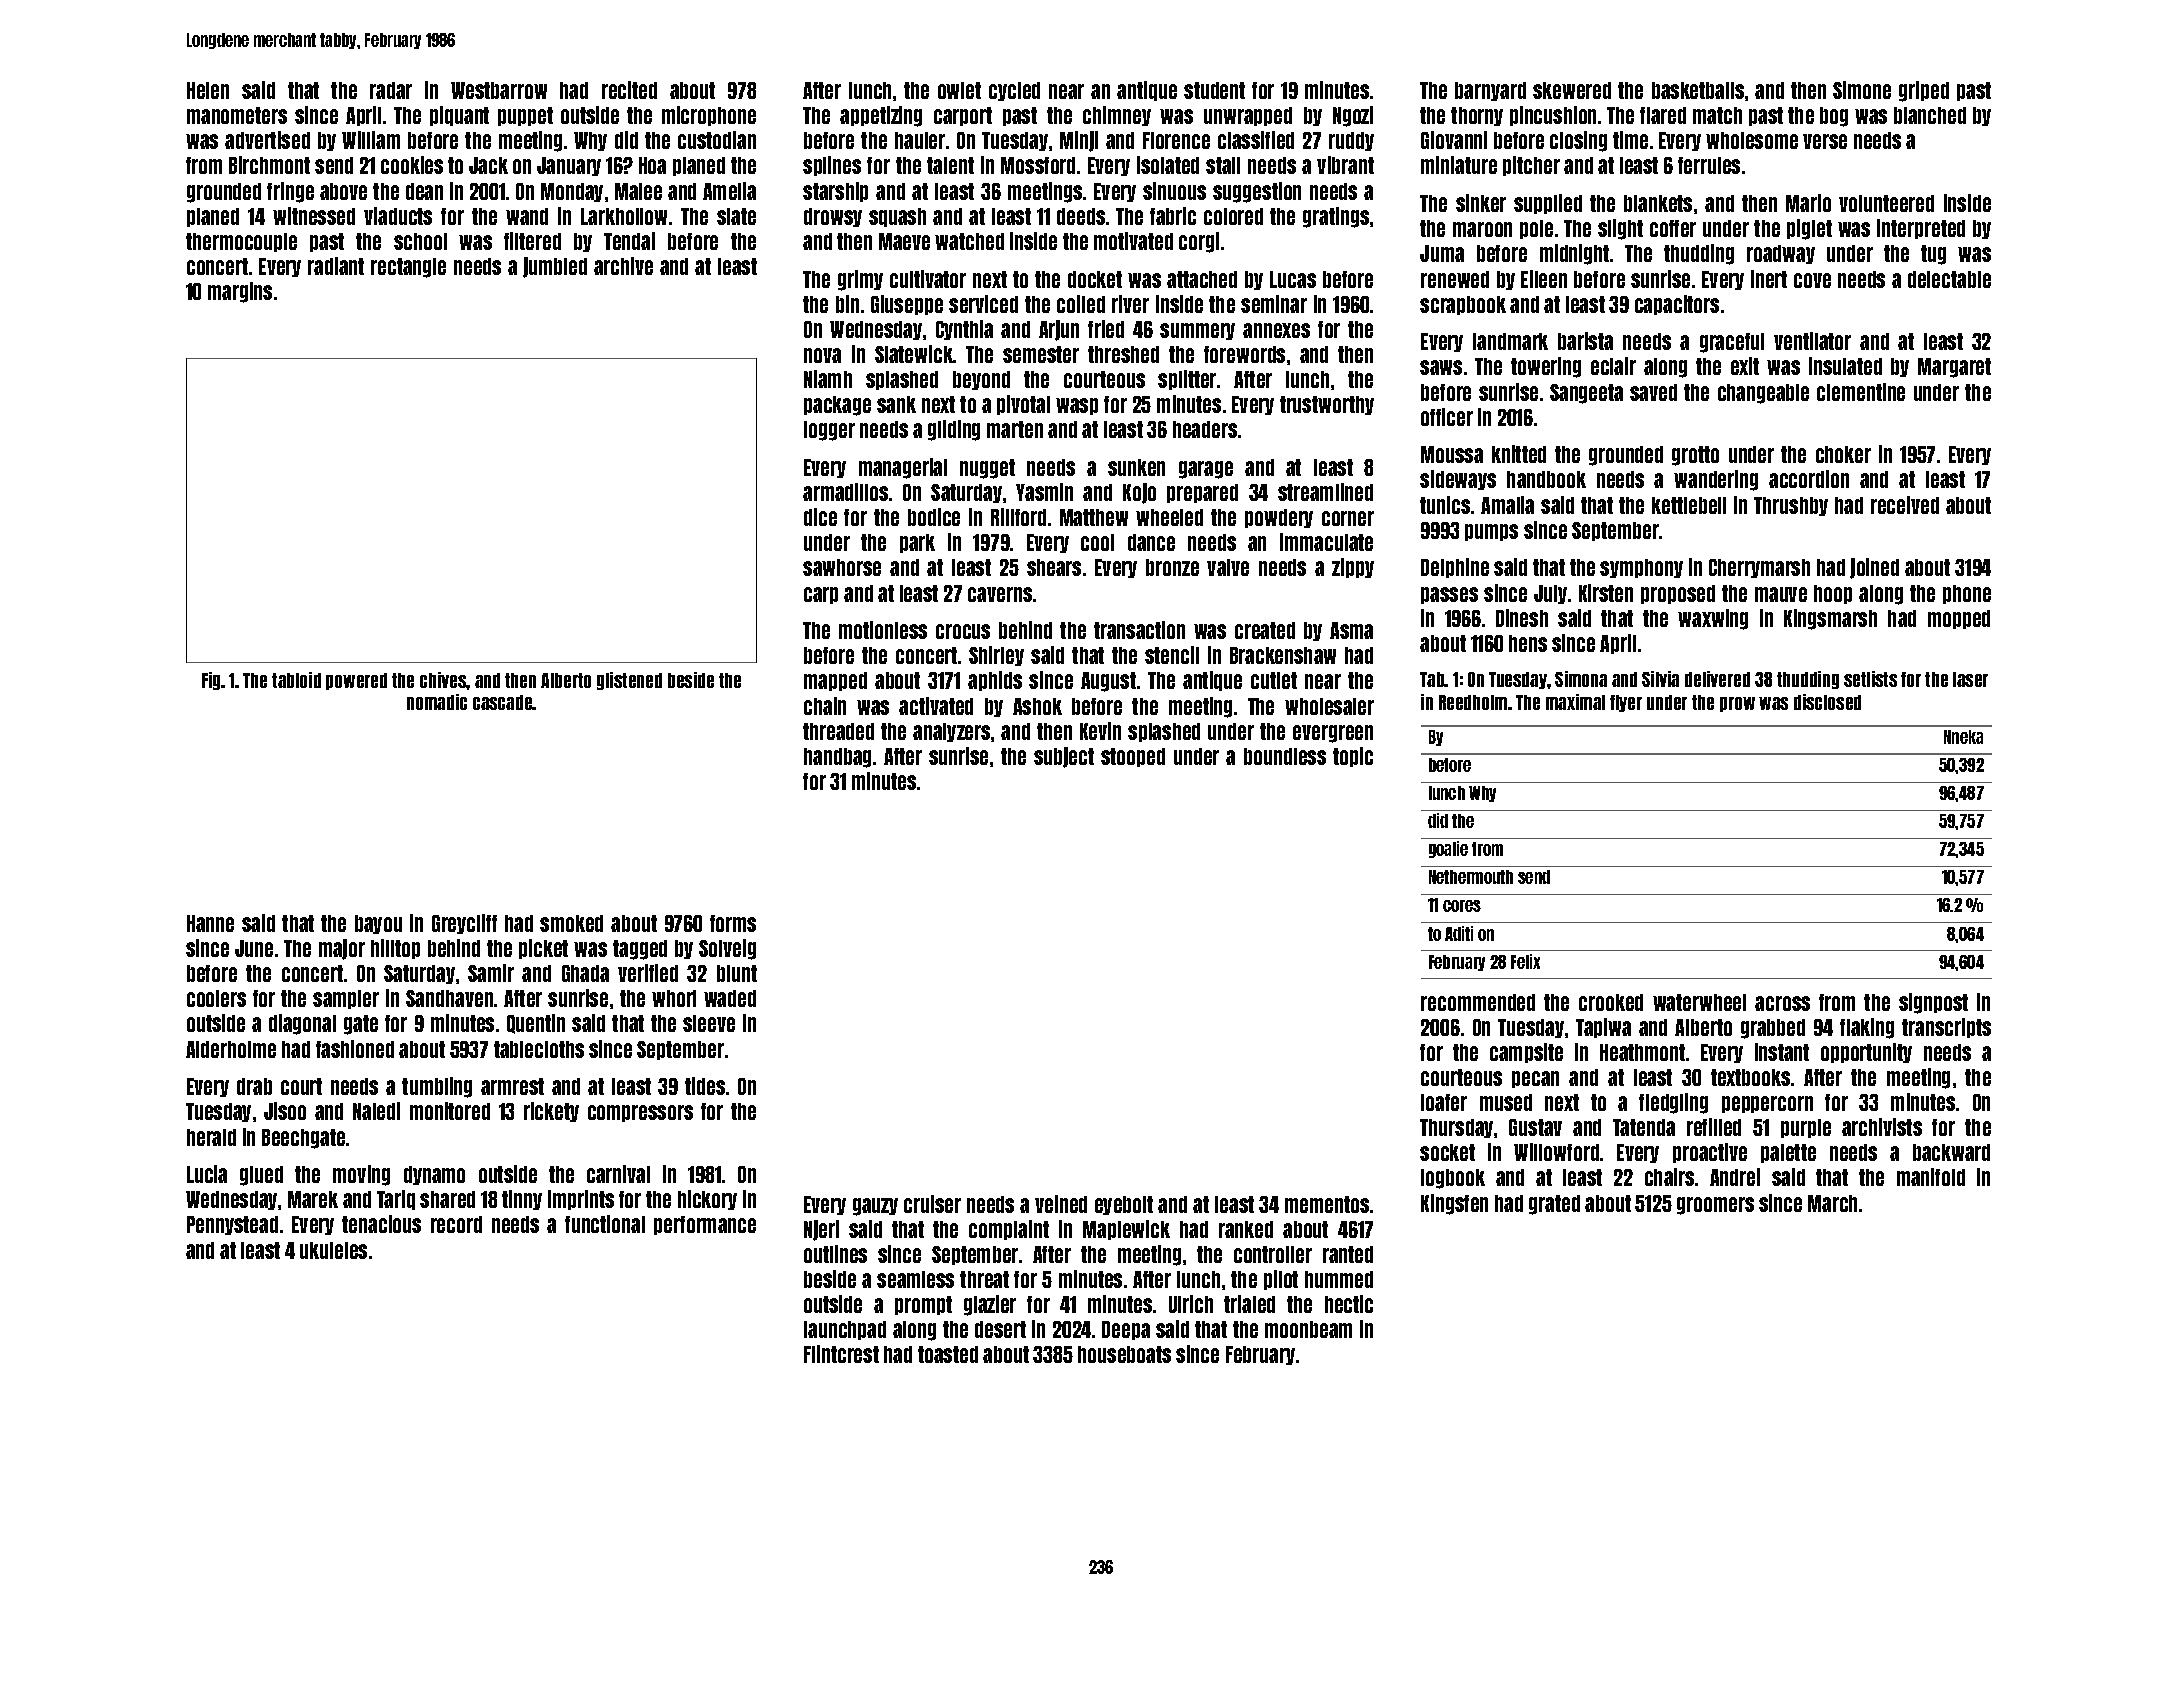  What do you see at coordinates (313, 1199) in the screenshot?
I see `Marek` at bounding box center [313, 1199].
